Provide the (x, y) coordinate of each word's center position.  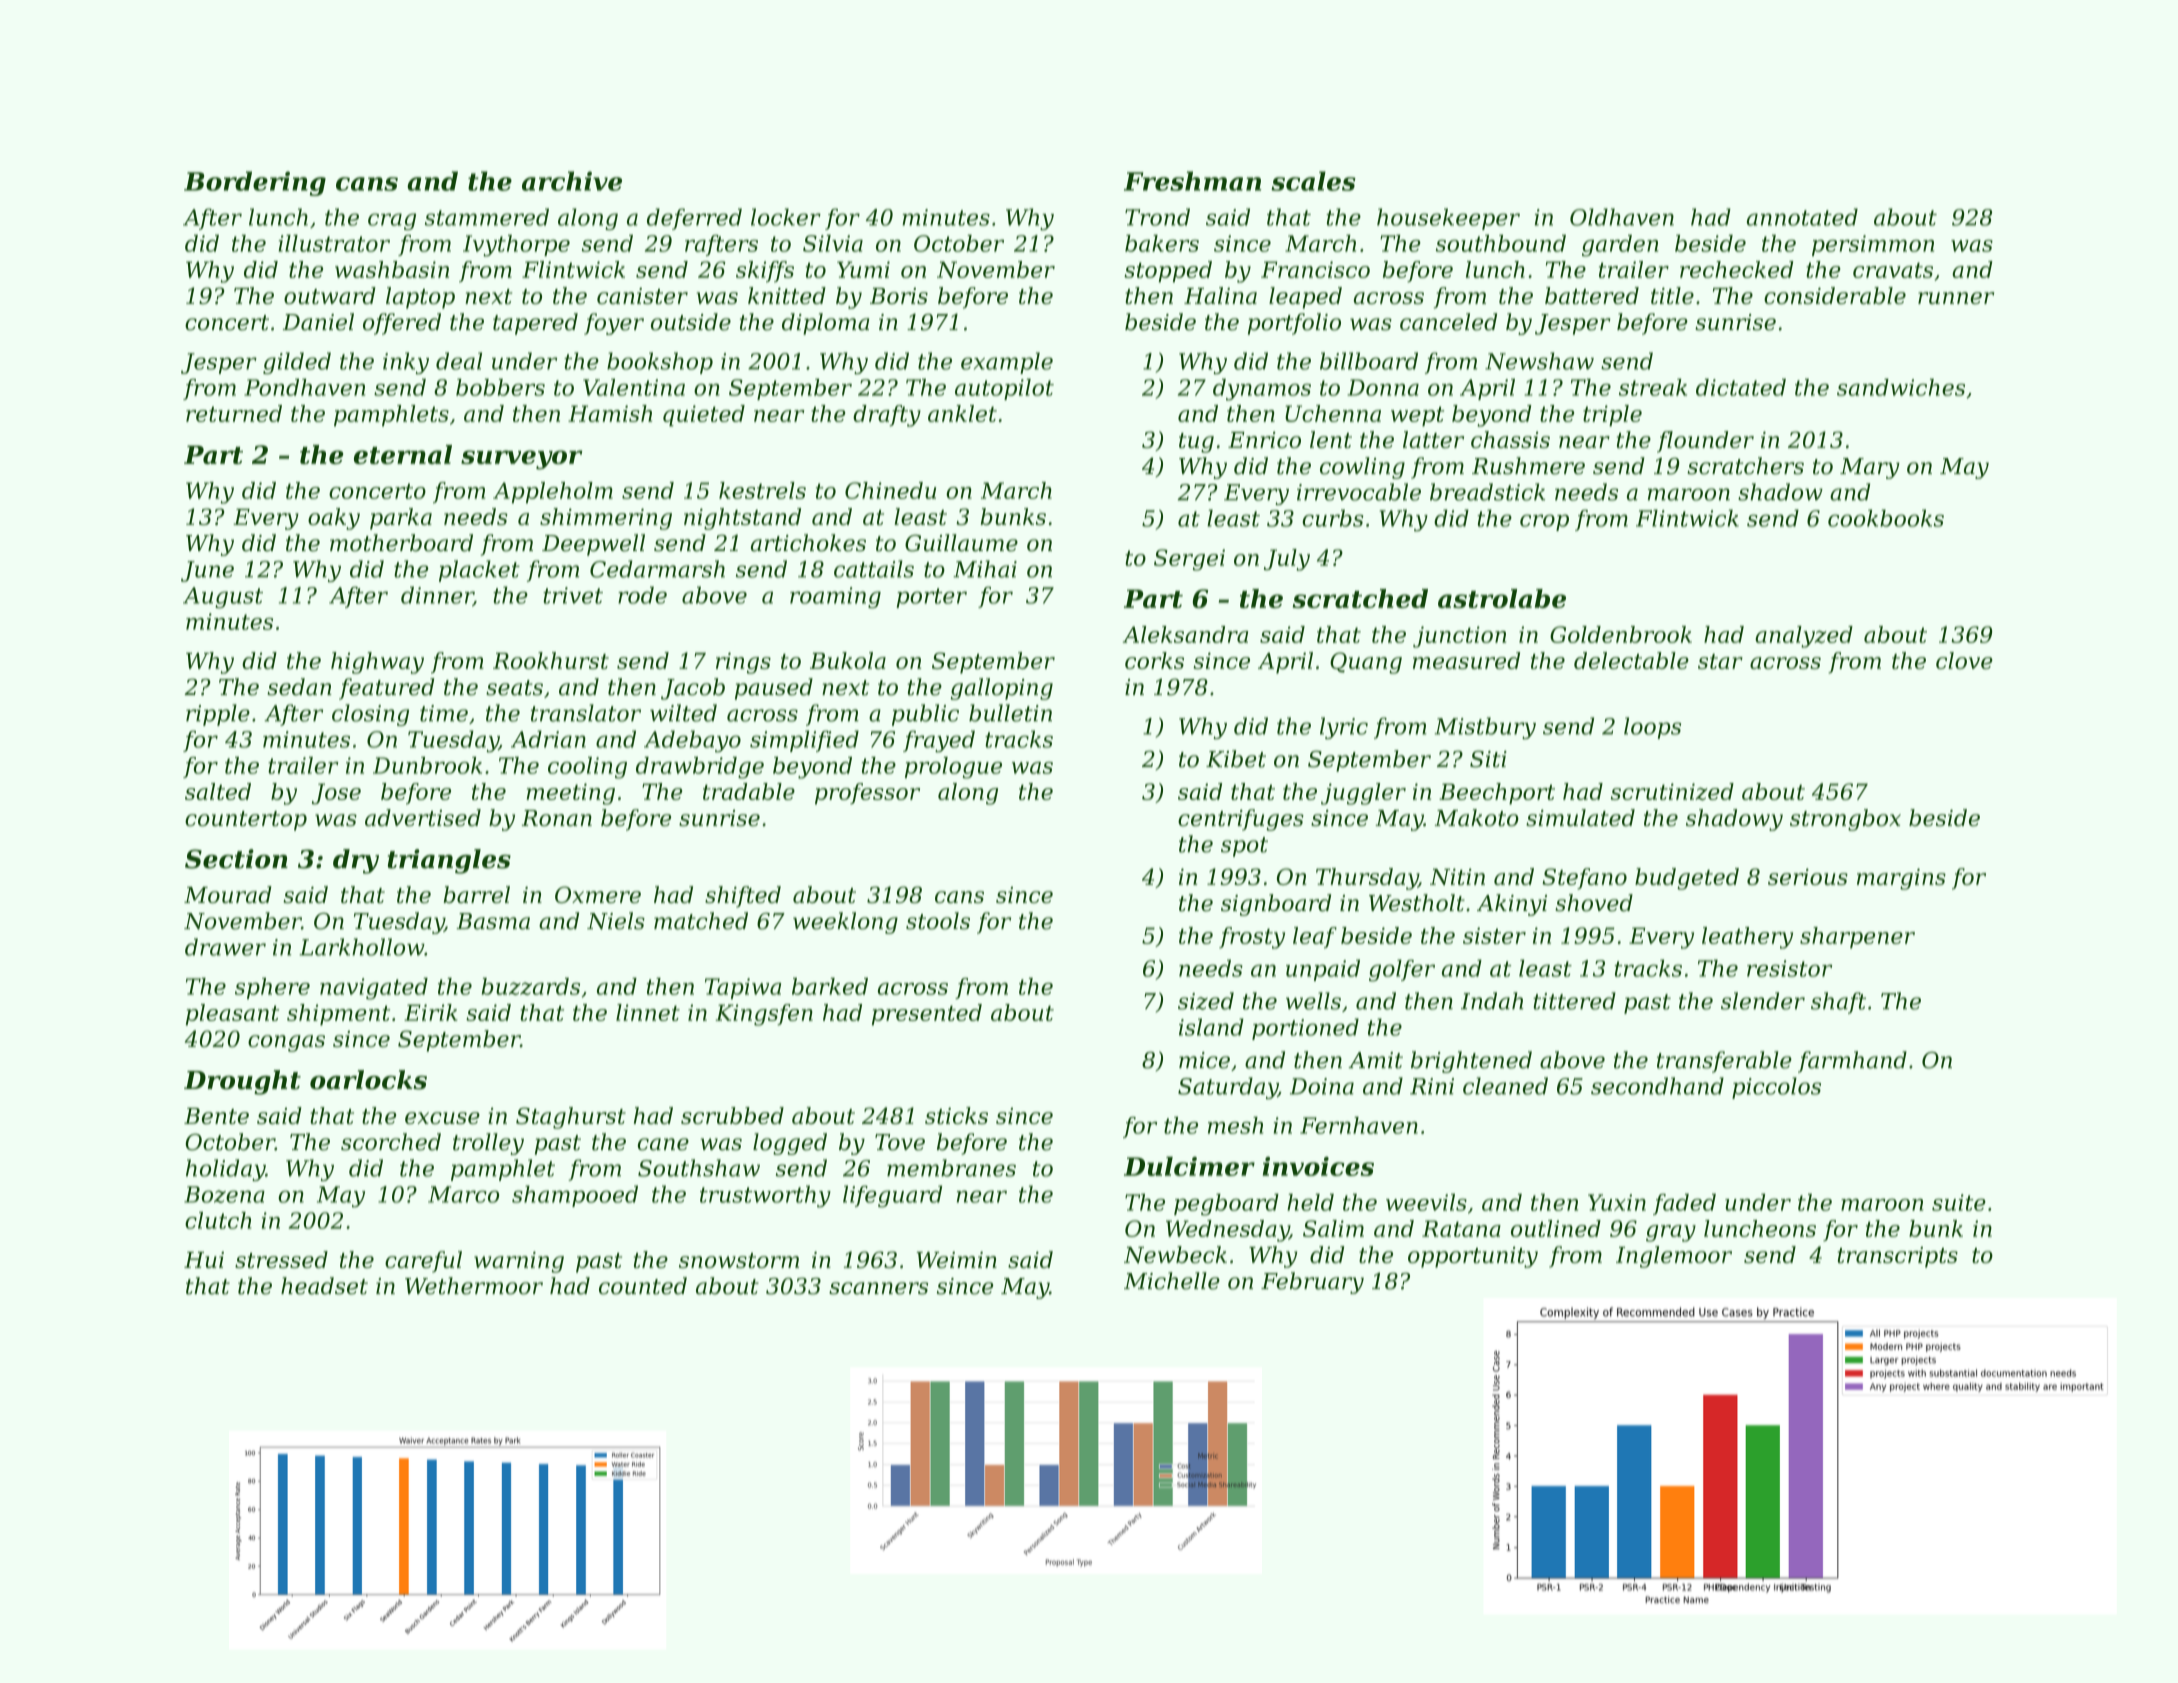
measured (1466, 660)
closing (370, 715)
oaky (334, 519)
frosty (1252, 938)
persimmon (1873, 245)
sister (1494, 935)
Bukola (848, 660)
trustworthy (765, 1196)
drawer (225, 947)
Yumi (863, 269)
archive (572, 181)
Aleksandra (1185, 634)
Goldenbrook (1621, 634)
